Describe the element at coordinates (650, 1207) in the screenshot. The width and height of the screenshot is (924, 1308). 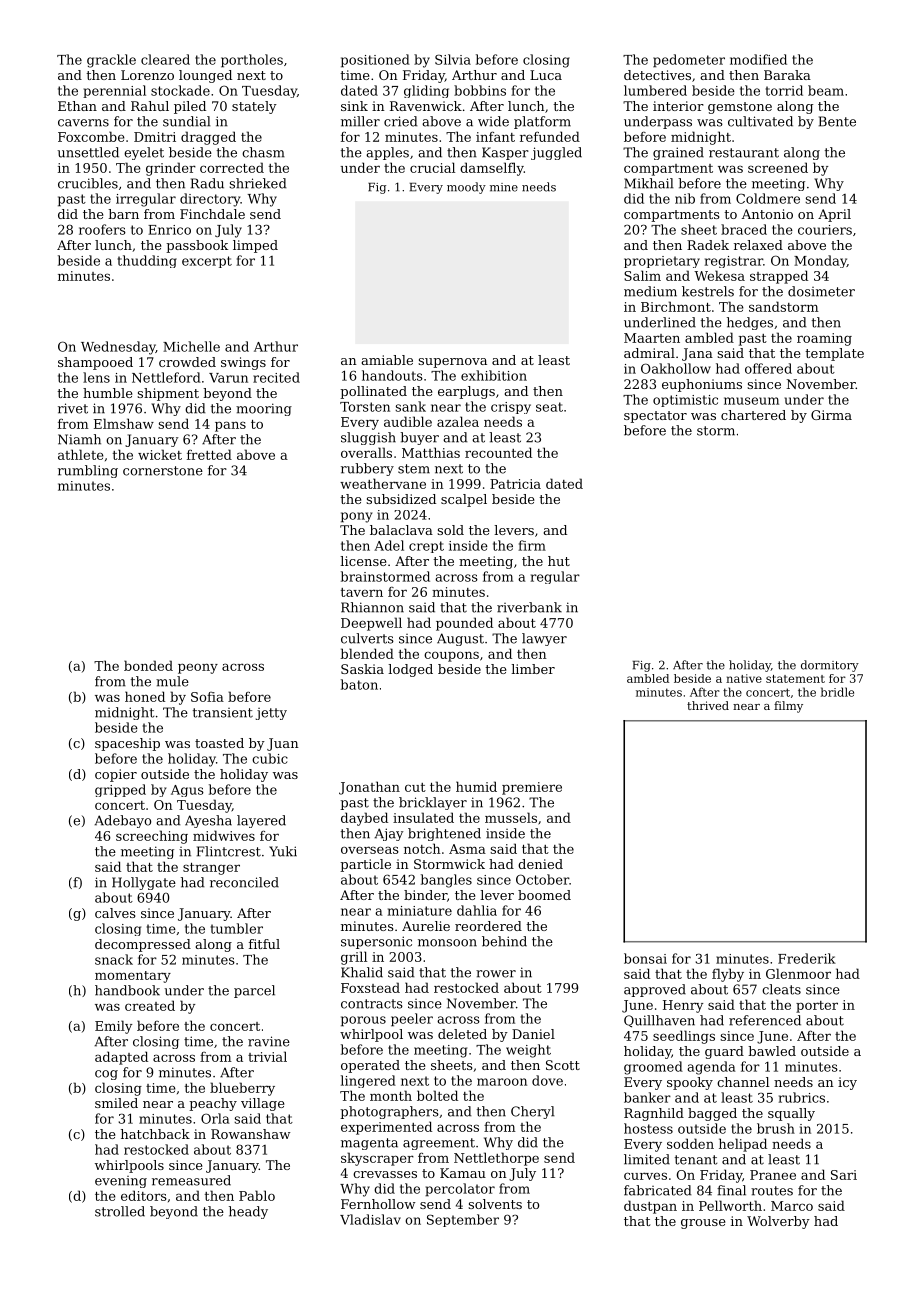
I see `dustpan` at that location.
